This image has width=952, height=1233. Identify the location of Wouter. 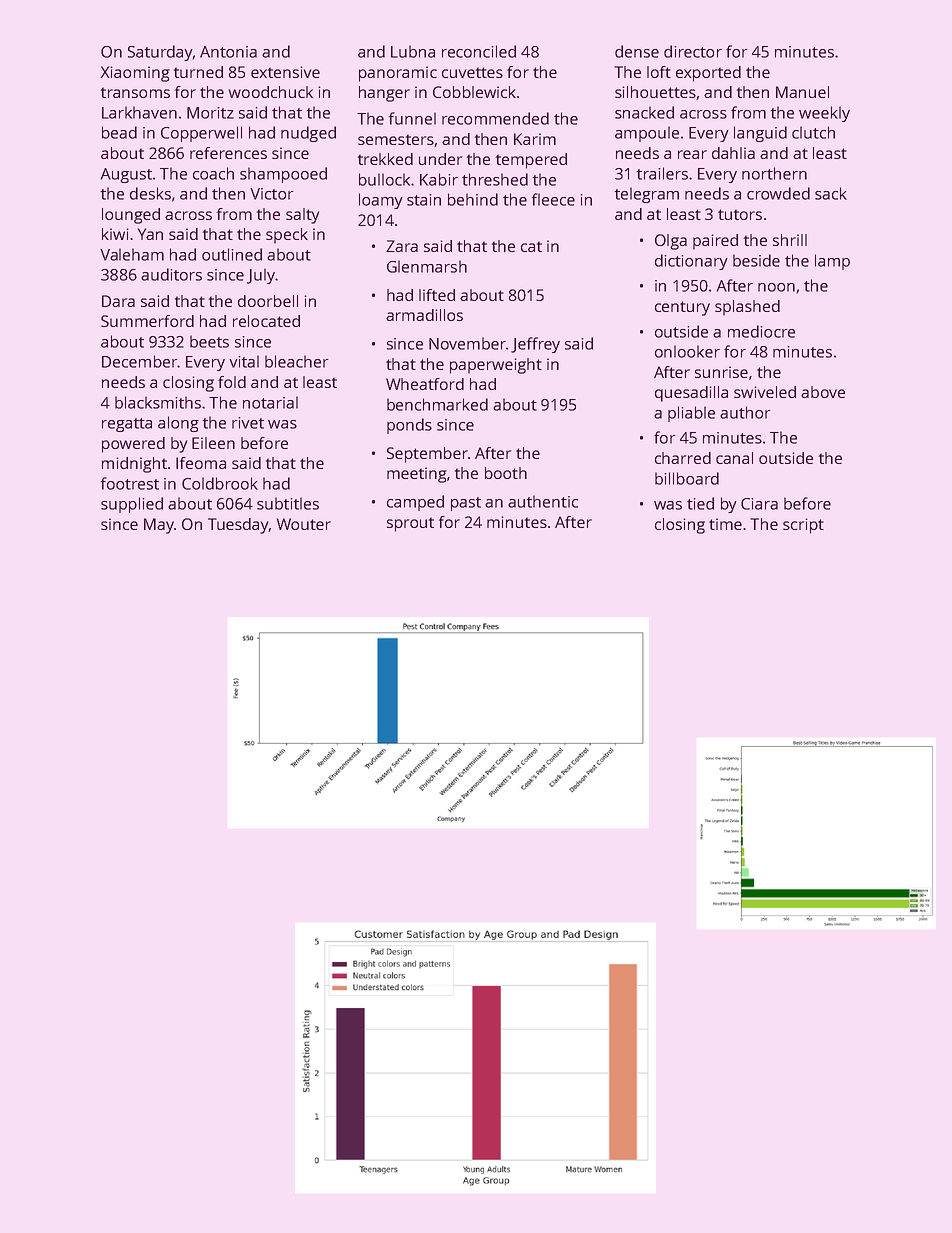
(304, 524).
